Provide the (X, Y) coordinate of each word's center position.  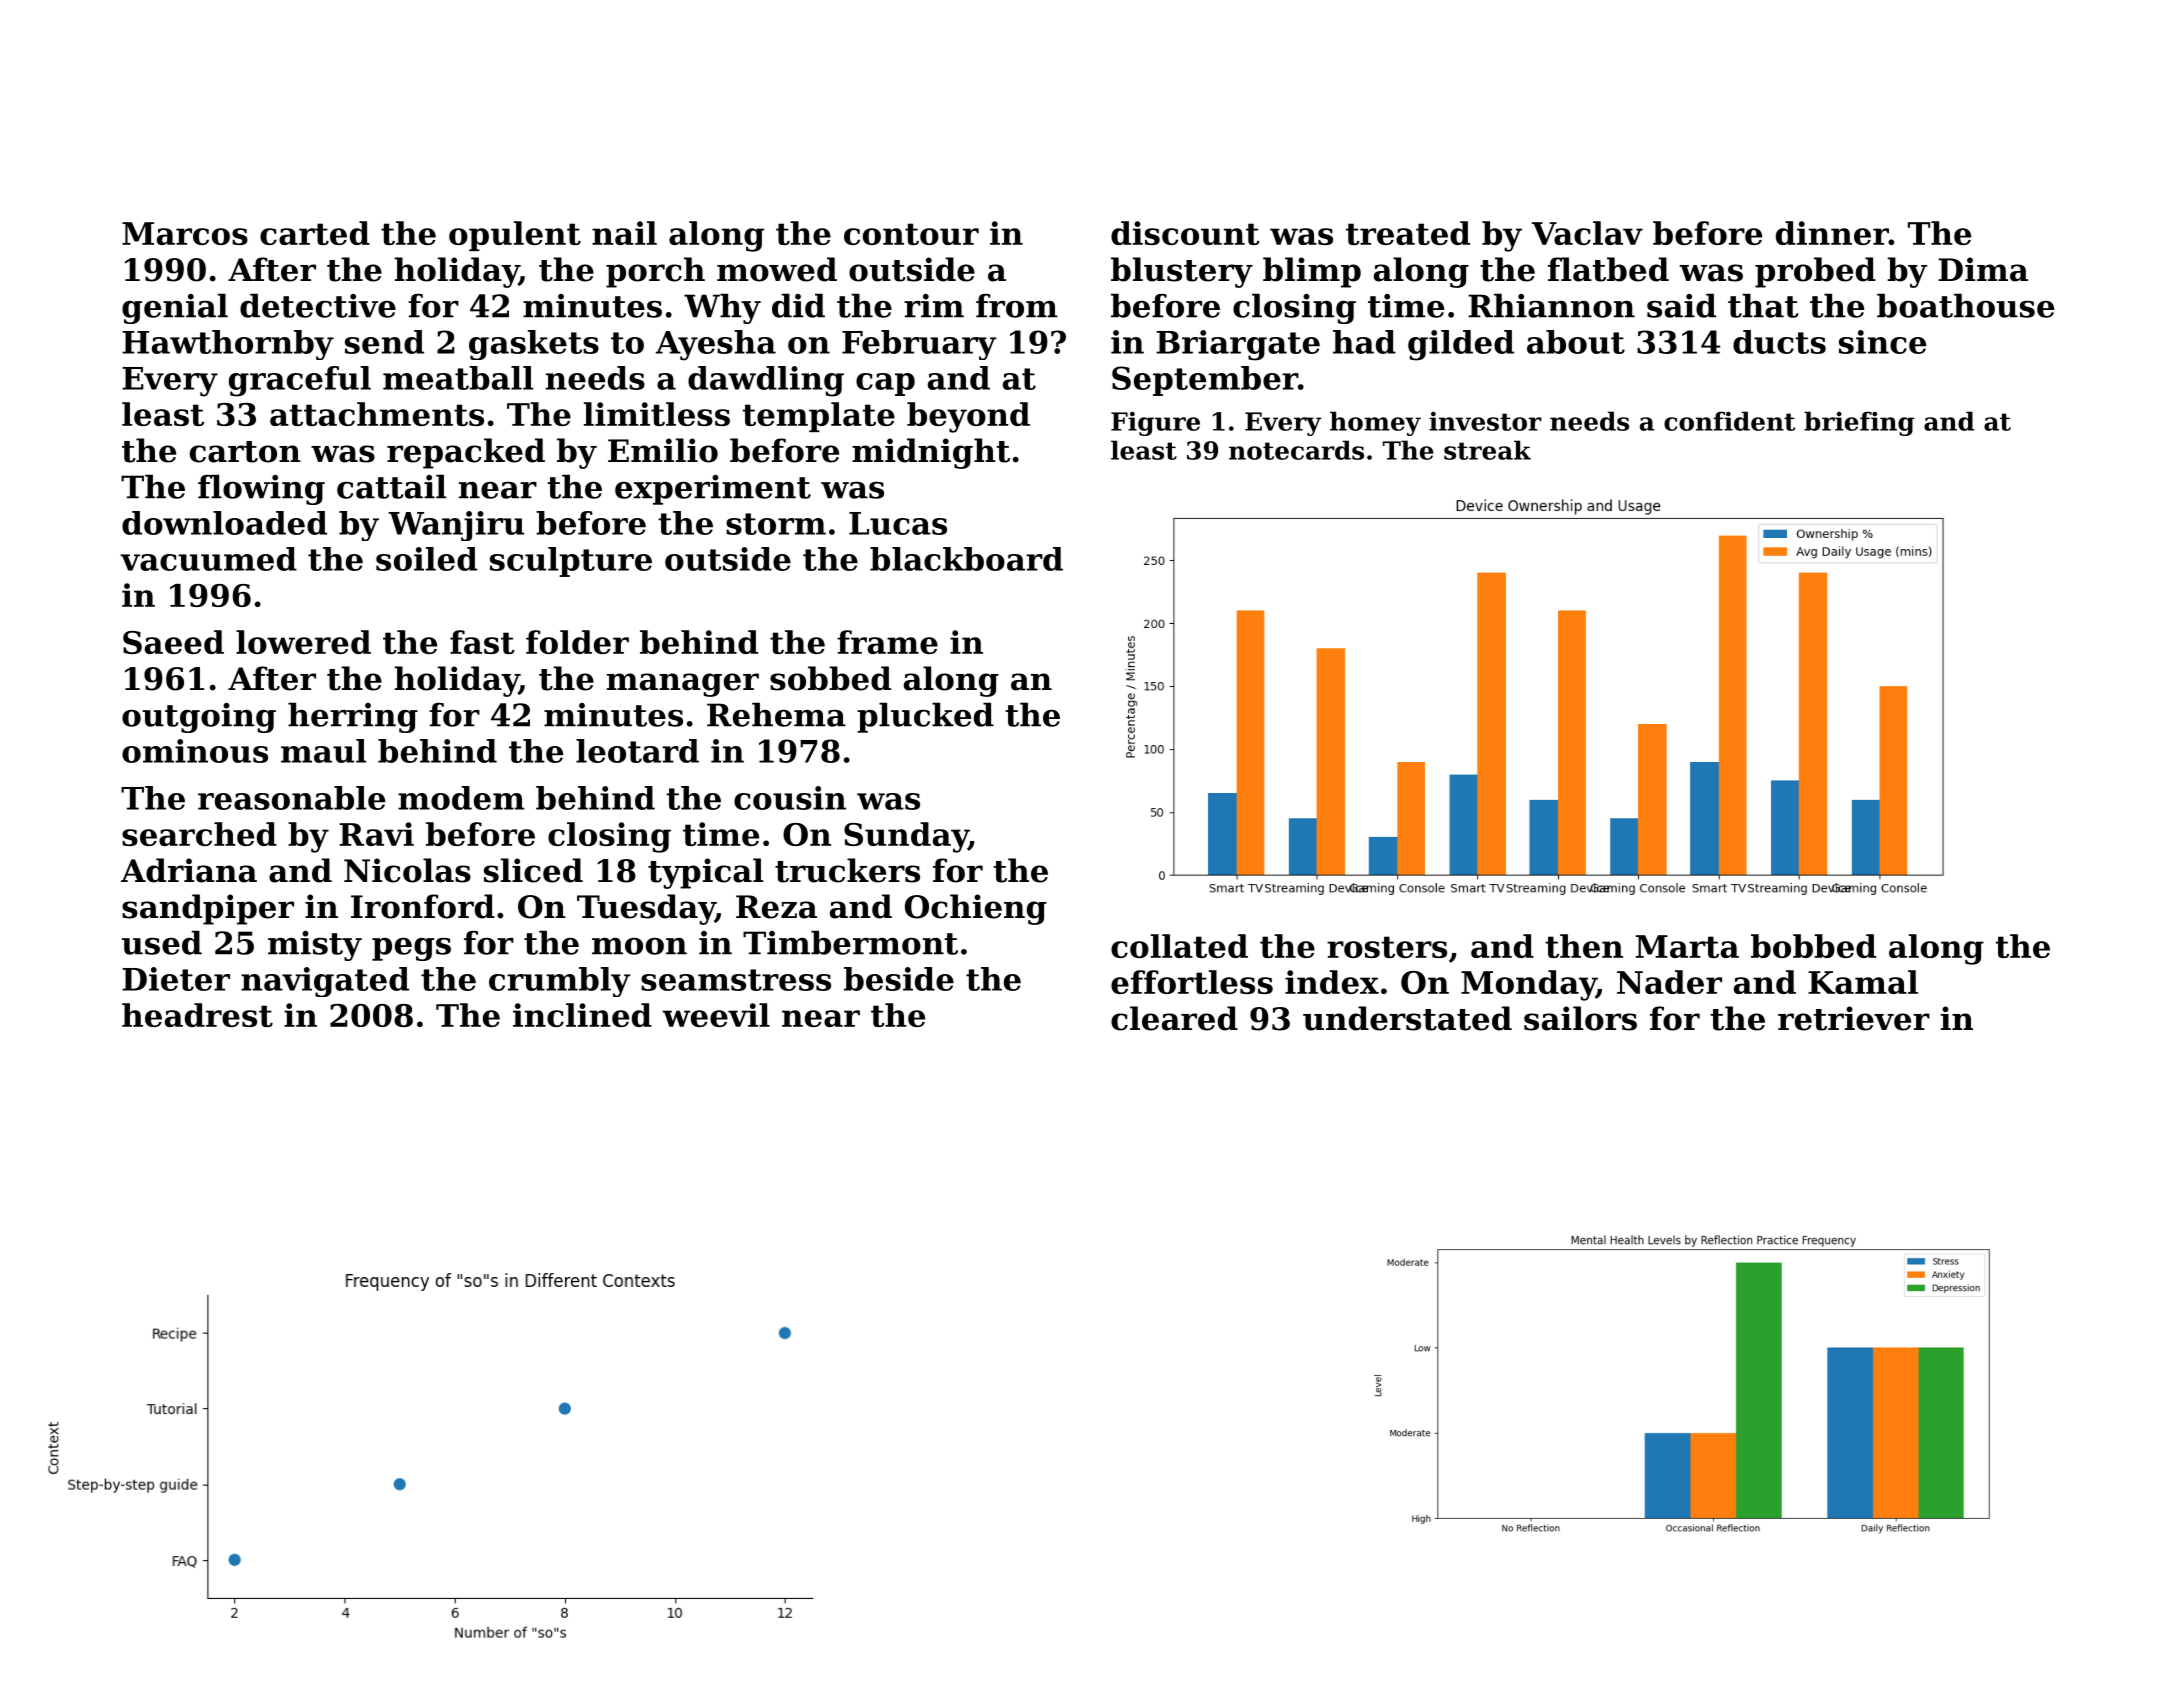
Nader (1669, 982)
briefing (1859, 423)
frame (887, 642)
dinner (1832, 233)
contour (911, 234)
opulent (515, 236)
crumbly (559, 982)
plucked (925, 717)
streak (1487, 450)
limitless (657, 414)
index (1332, 982)
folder (577, 642)
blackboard (966, 559)
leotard (637, 751)
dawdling (766, 381)
